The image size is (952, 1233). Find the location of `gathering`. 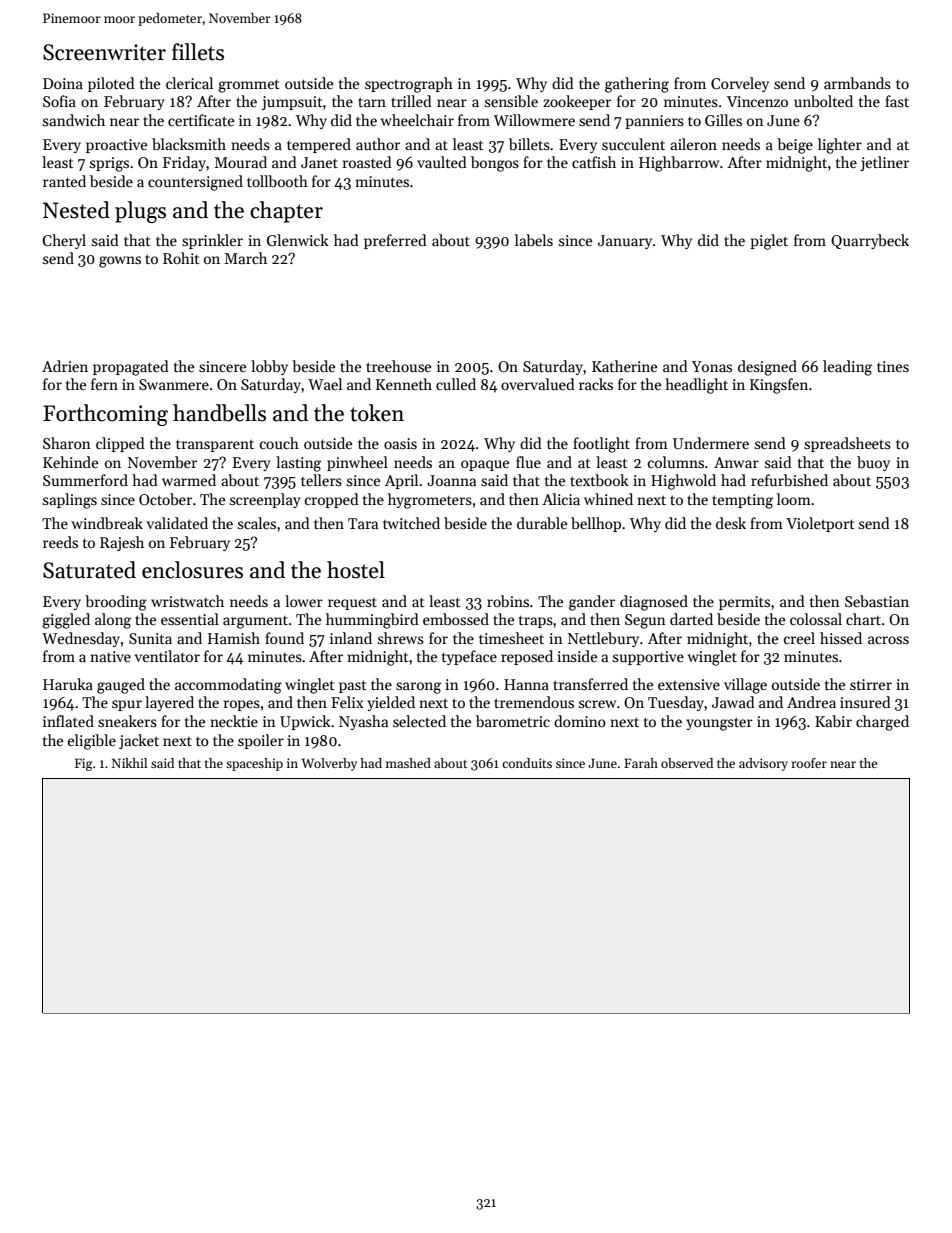

gathering is located at coordinates (637, 85).
